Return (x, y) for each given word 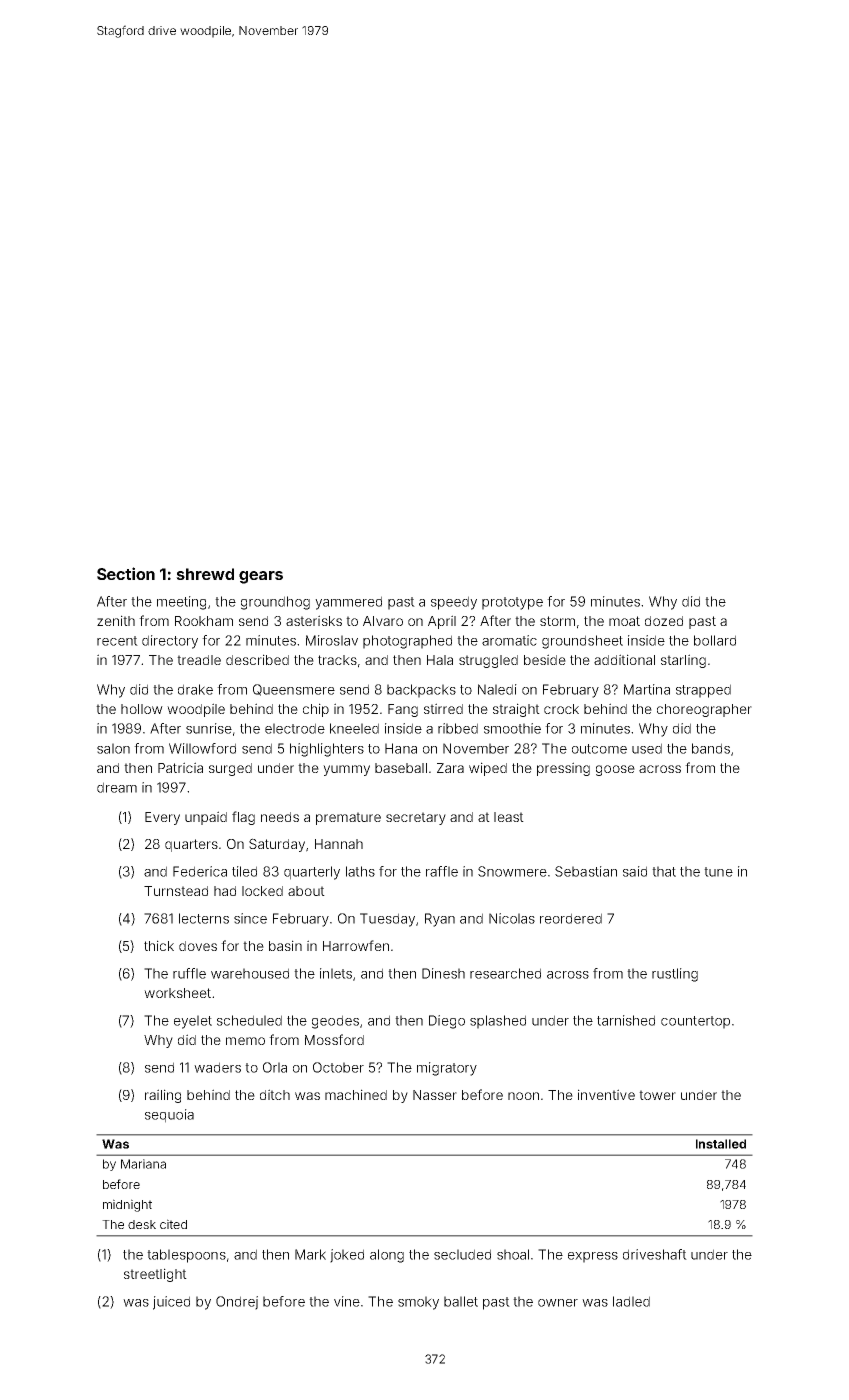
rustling (675, 975)
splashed (498, 1022)
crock (561, 709)
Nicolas (512, 918)
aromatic (509, 640)
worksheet (177, 993)
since (250, 918)
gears (261, 577)
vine (347, 1301)
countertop (695, 1022)
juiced (171, 1303)
